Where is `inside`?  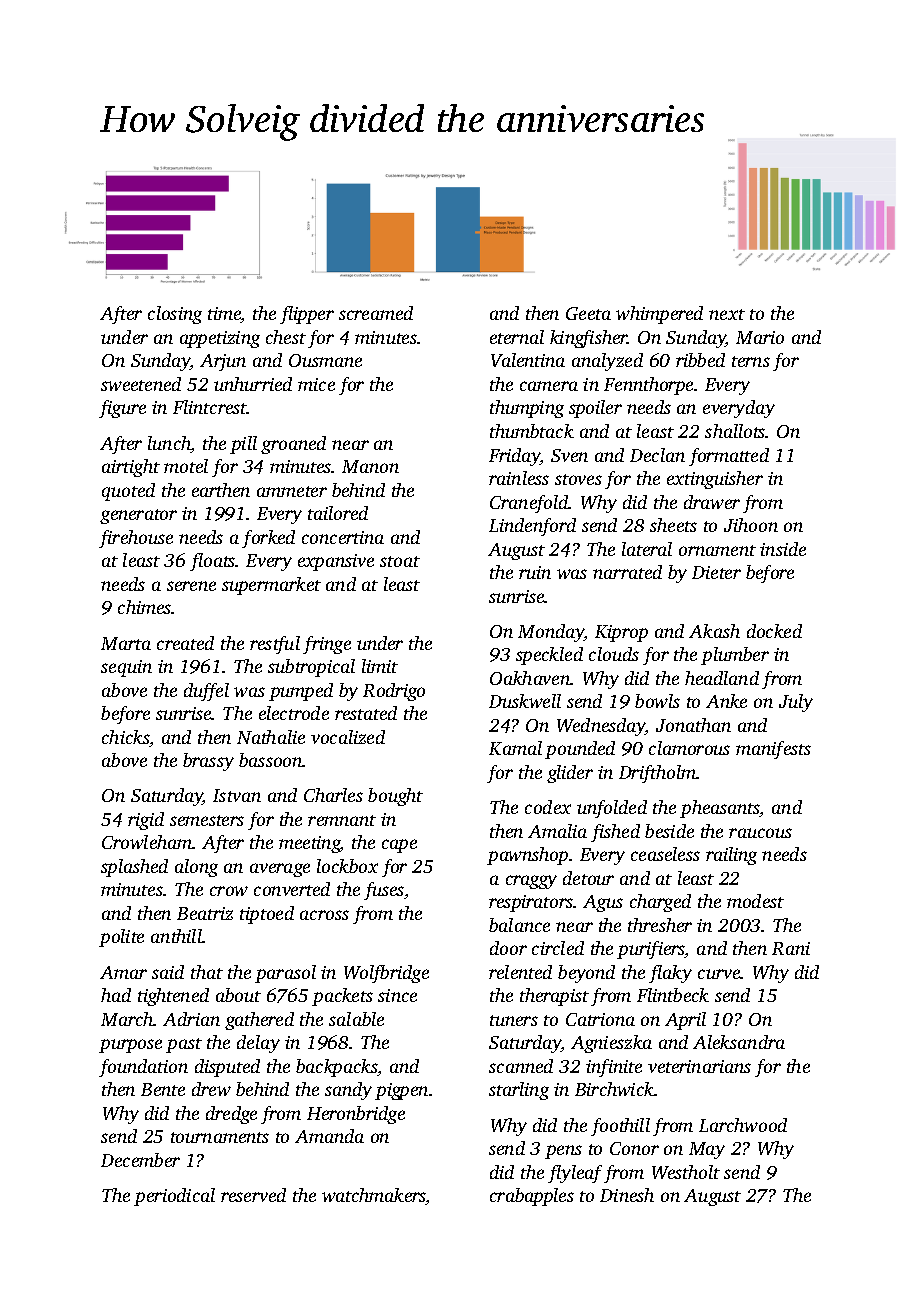 inside is located at coordinates (783, 549).
